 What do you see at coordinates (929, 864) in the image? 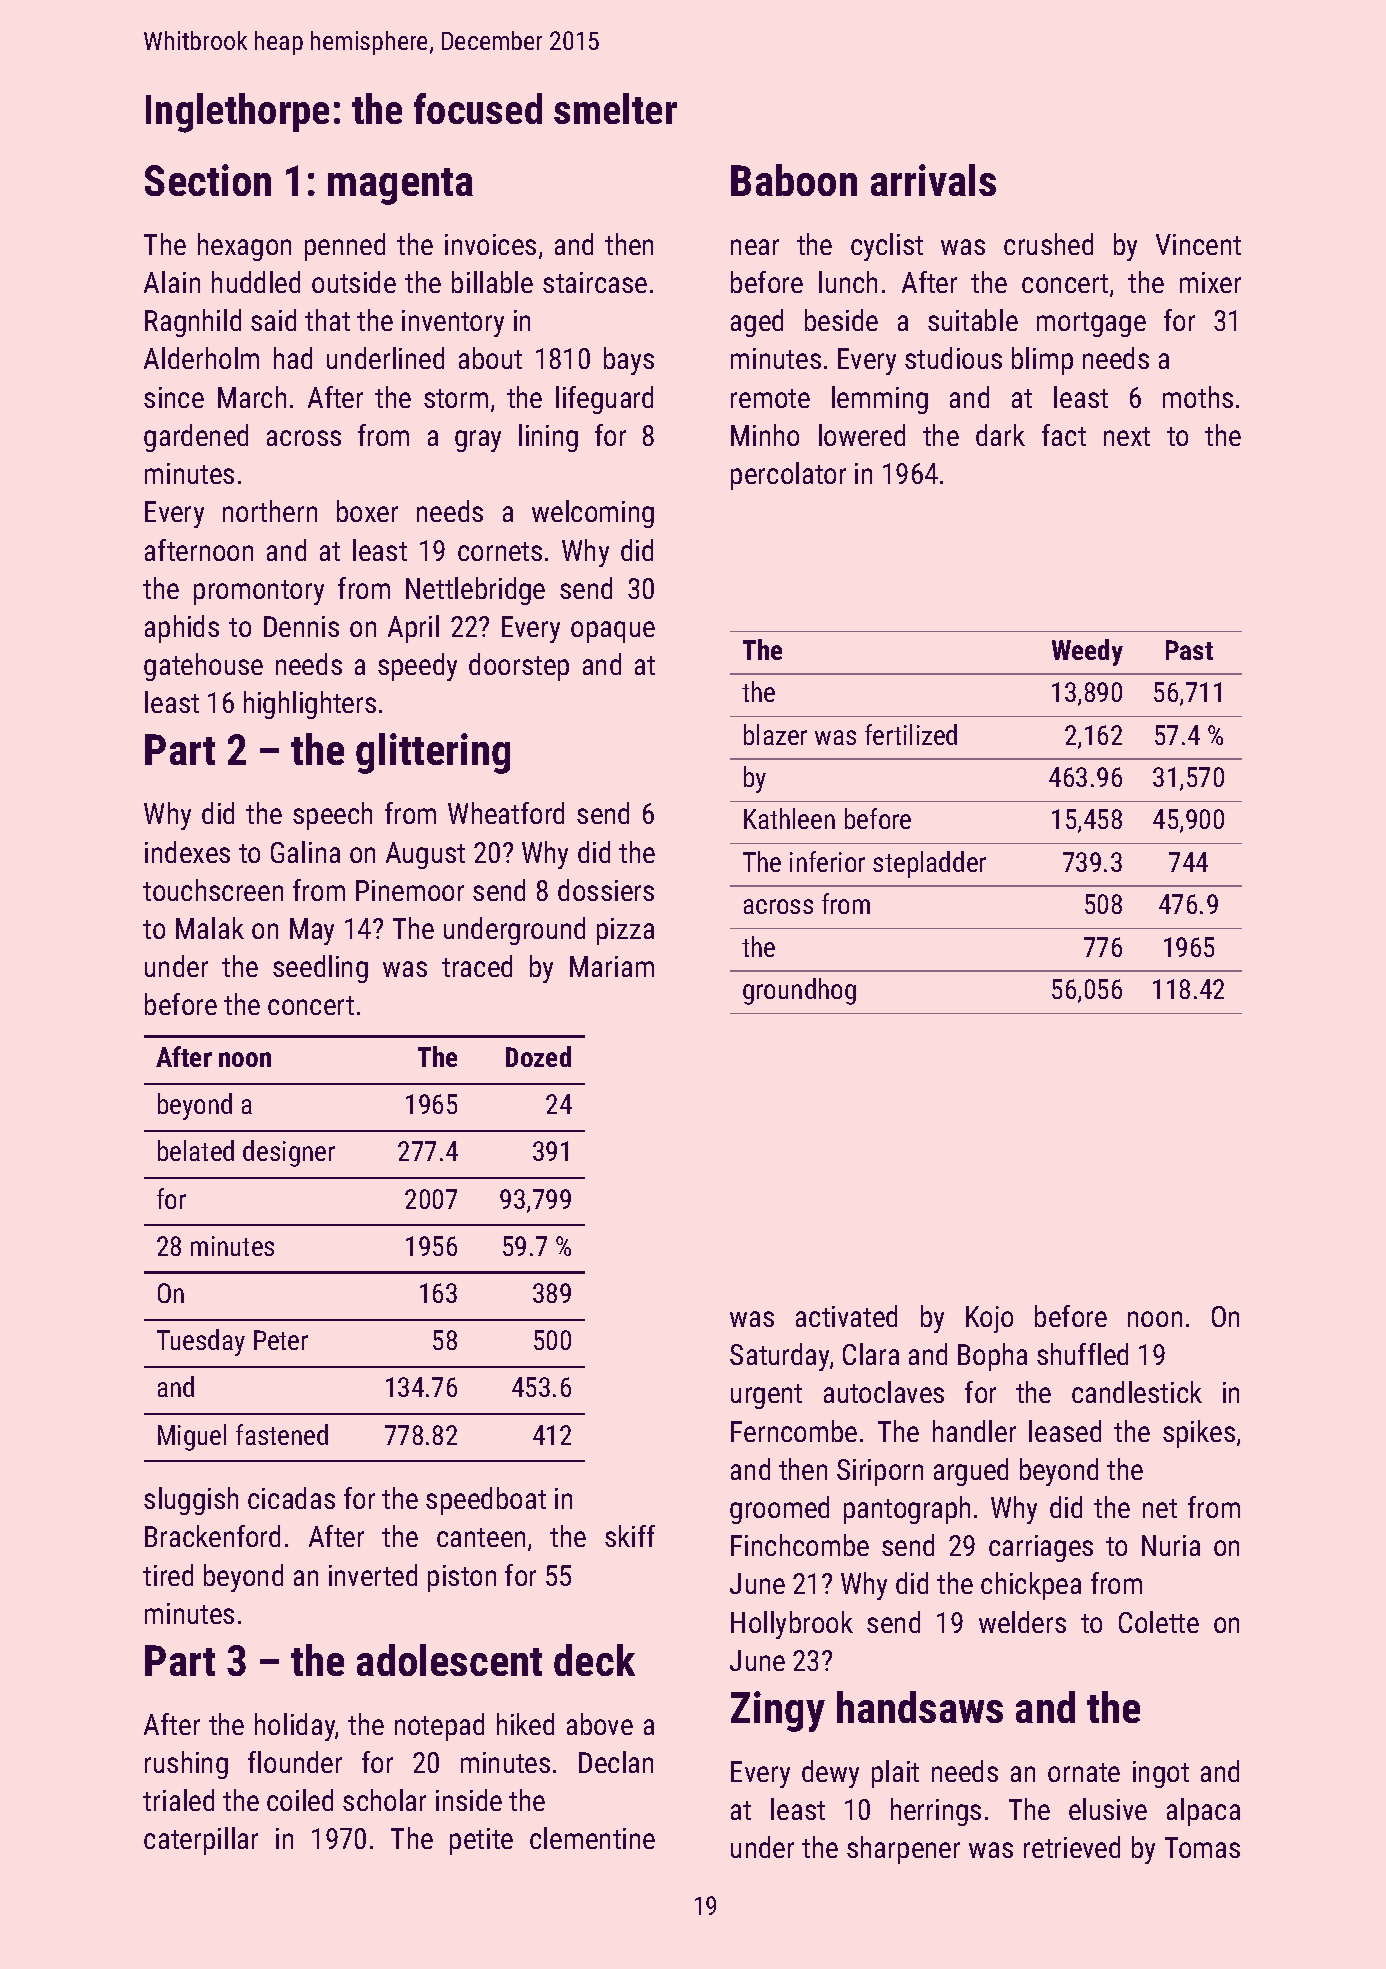
I see `stepladder` at bounding box center [929, 864].
